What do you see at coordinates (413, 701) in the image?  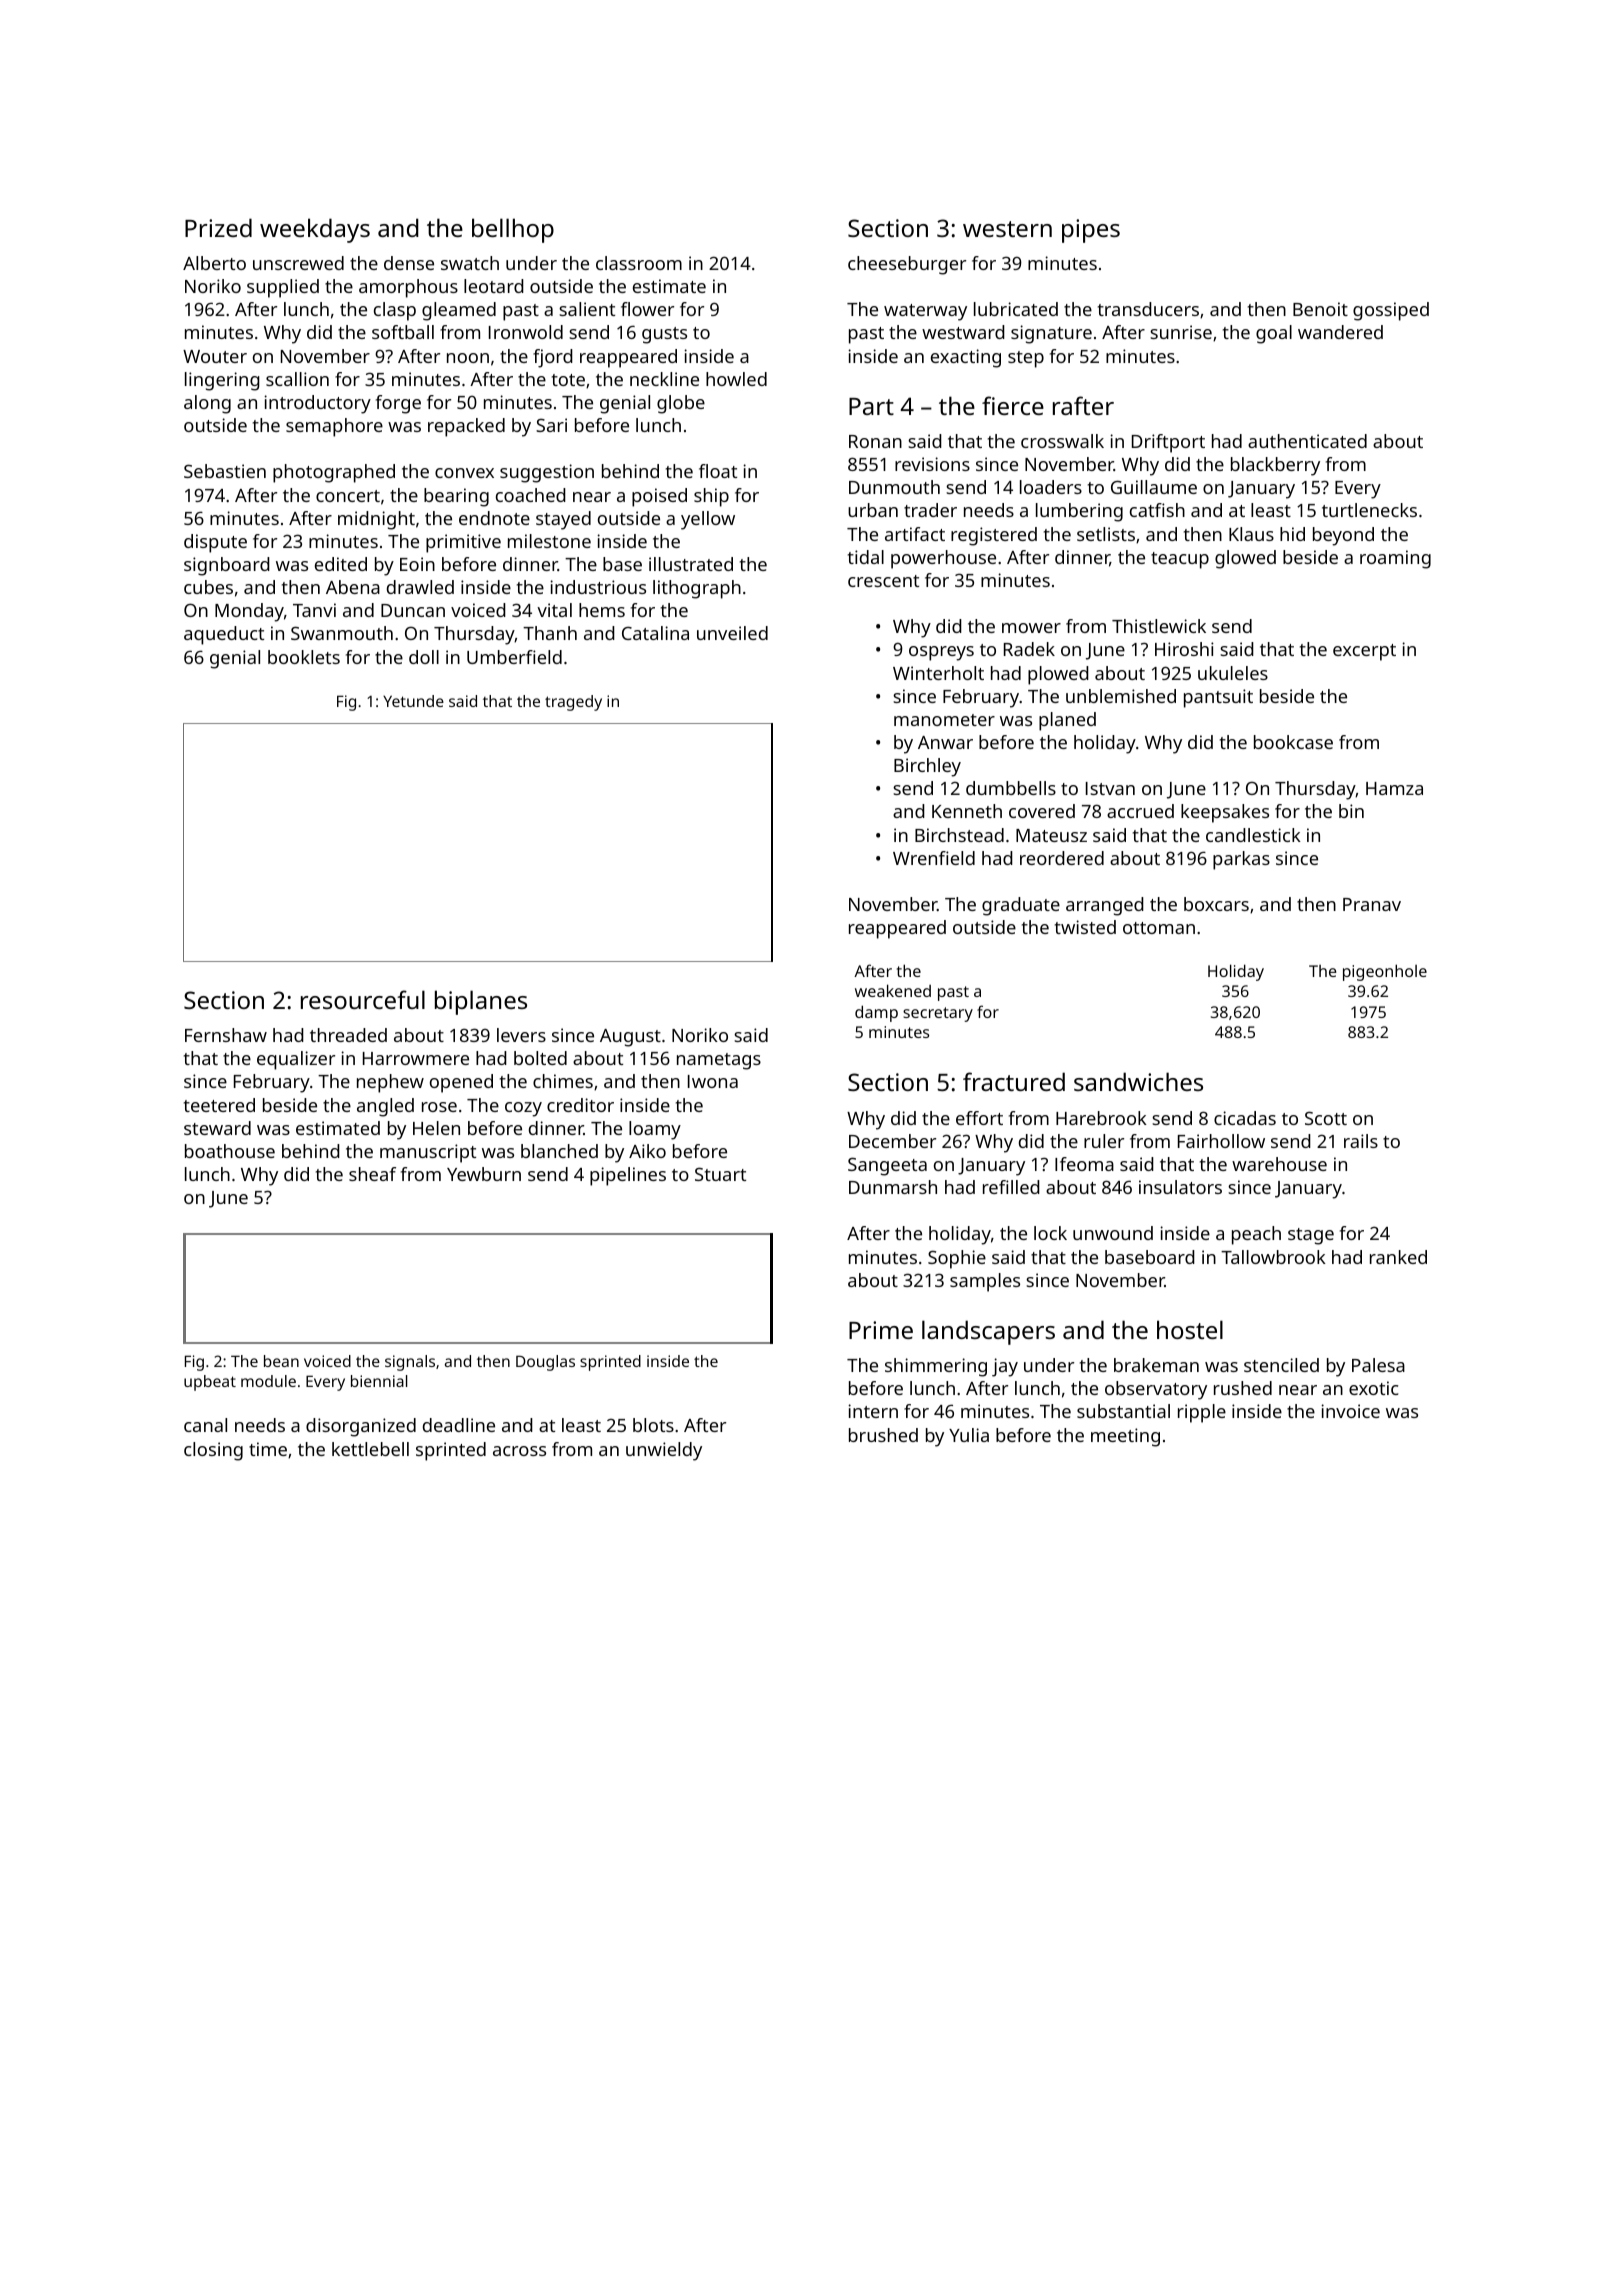 I see `Yetunde` at bounding box center [413, 701].
